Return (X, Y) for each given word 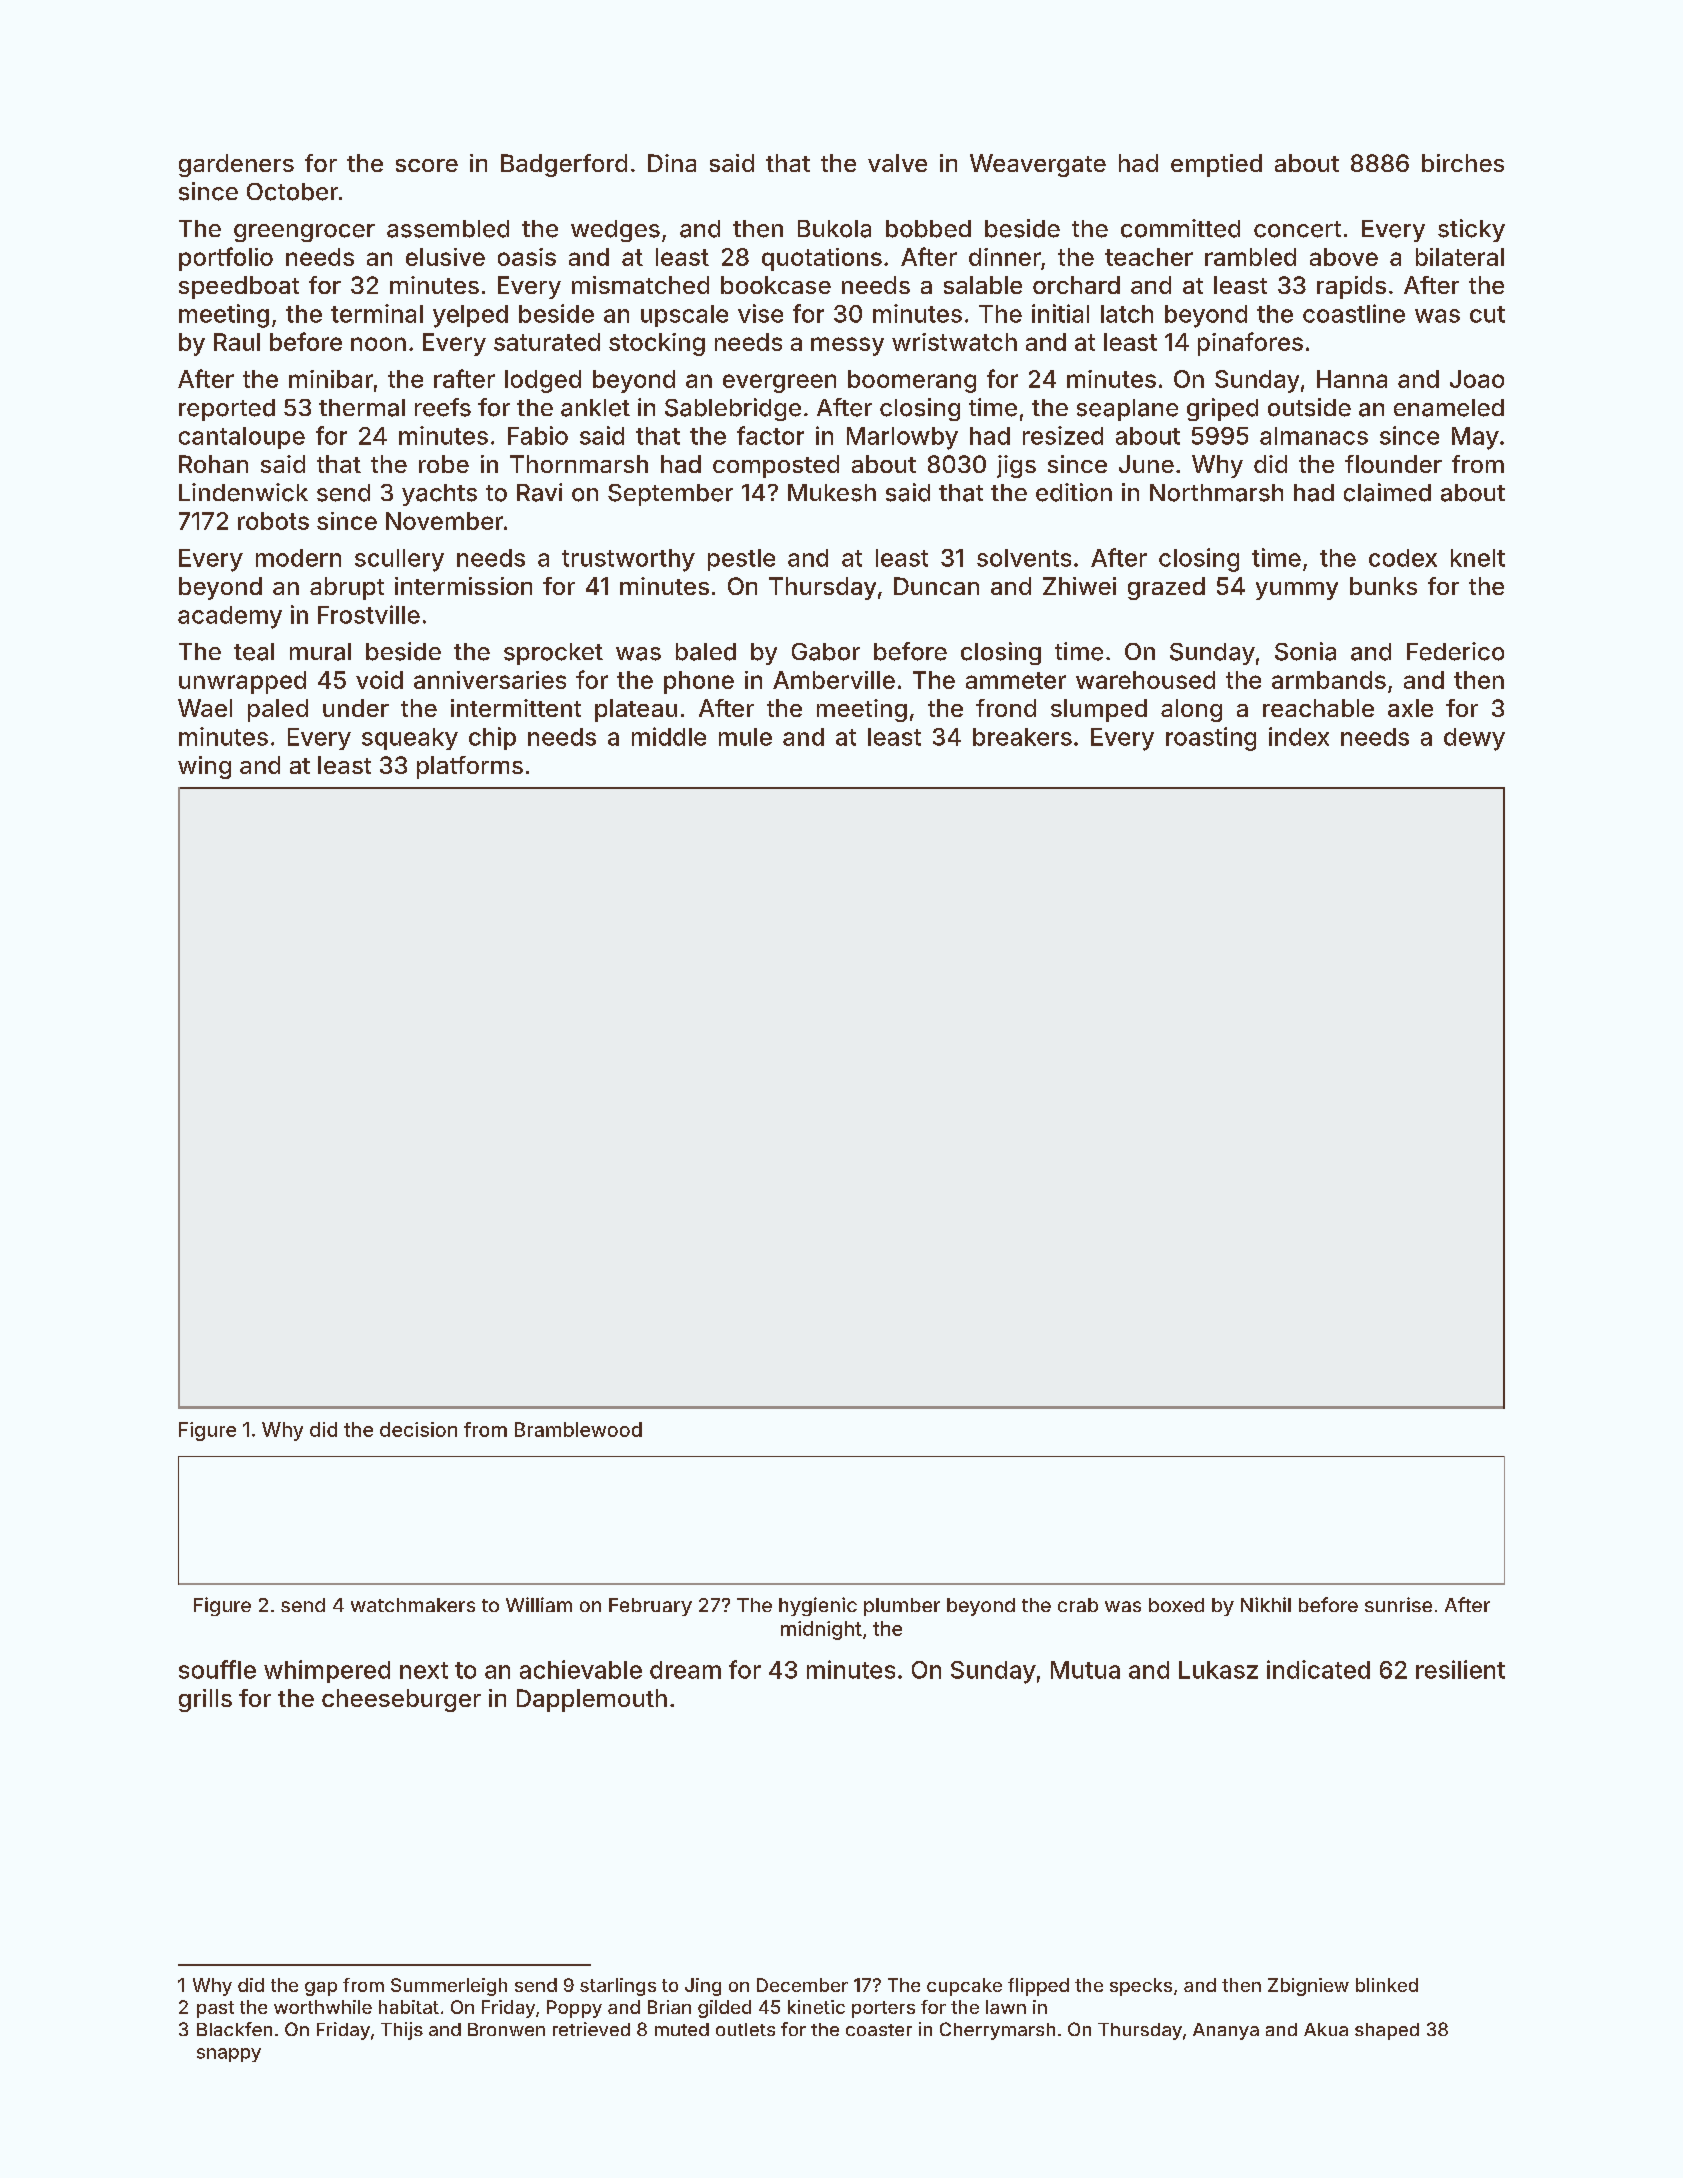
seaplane (1127, 410)
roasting (1211, 739)
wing (204, 767)
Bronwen (506, 2029)
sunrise (1398, 1604)
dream (685, 1670)
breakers (1022, 737)
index (1299, 736)
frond (1006, 708)
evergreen (779, 383)
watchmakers (413, 1605)
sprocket (553, 654)
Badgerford (564, 165)
